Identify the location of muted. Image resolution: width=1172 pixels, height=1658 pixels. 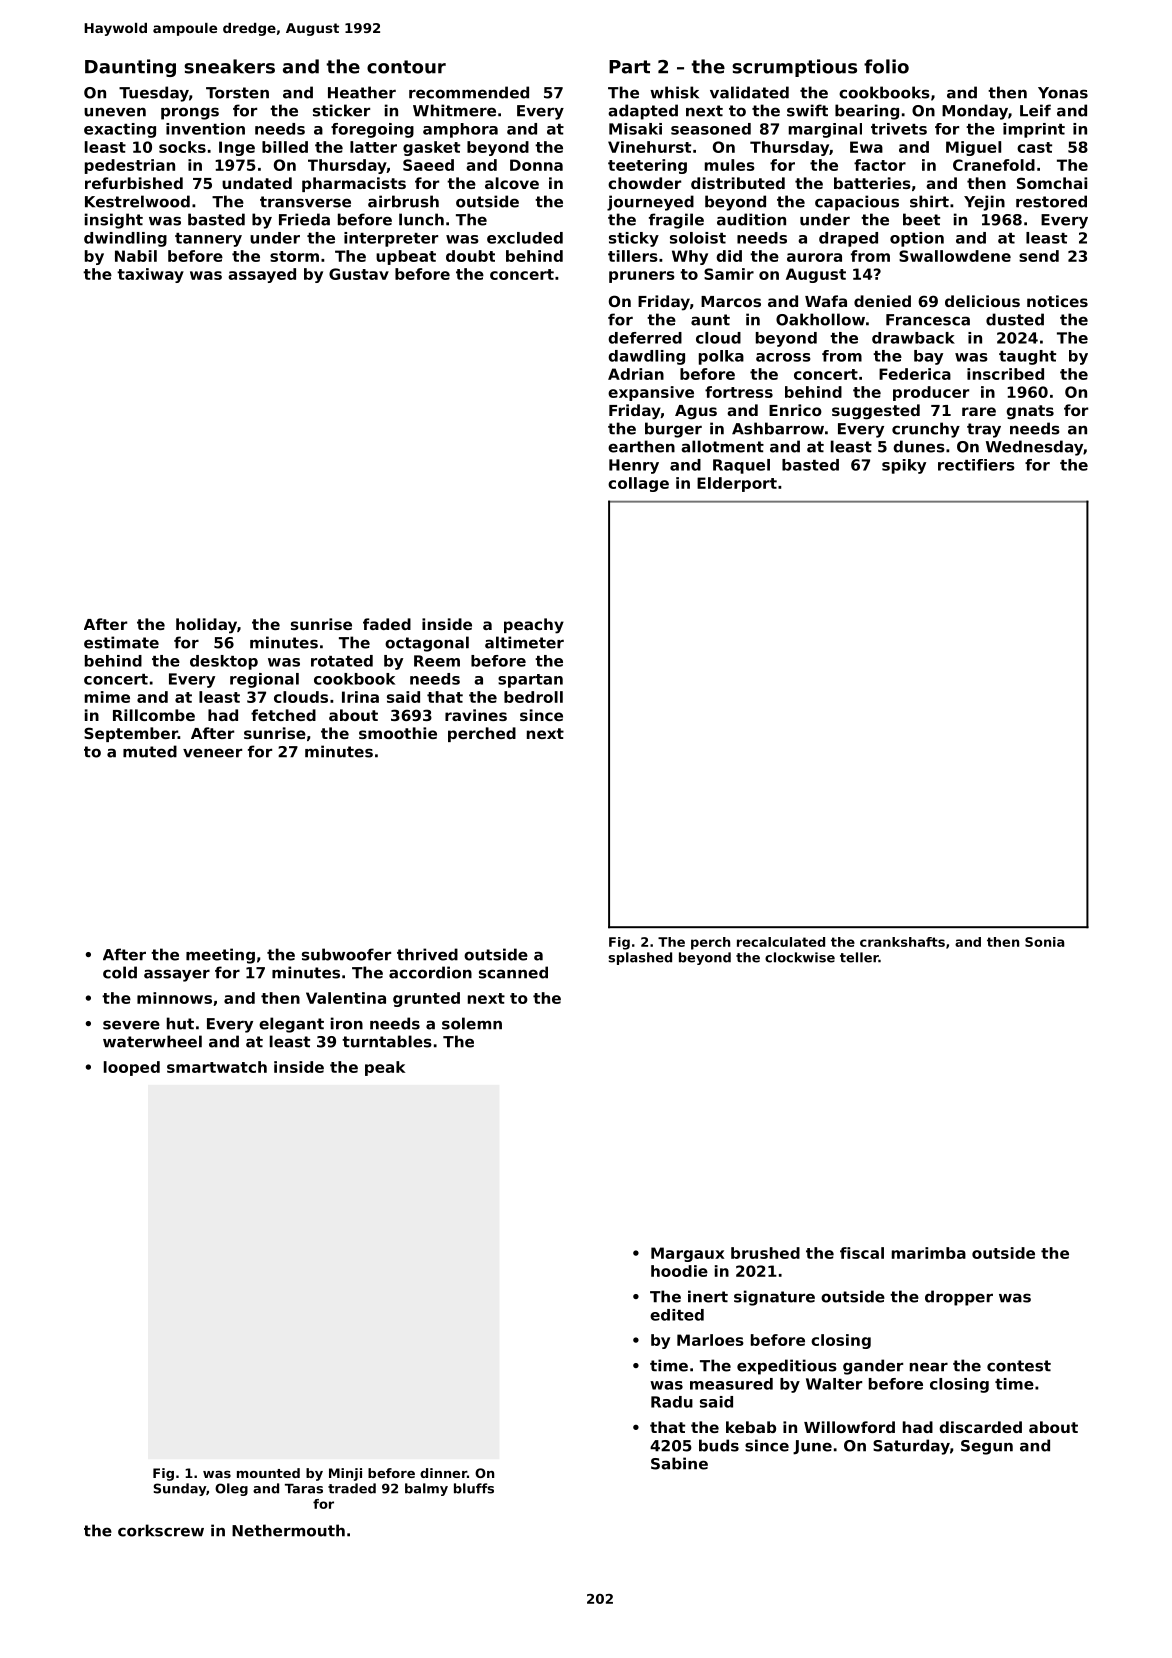
(150, 751).
